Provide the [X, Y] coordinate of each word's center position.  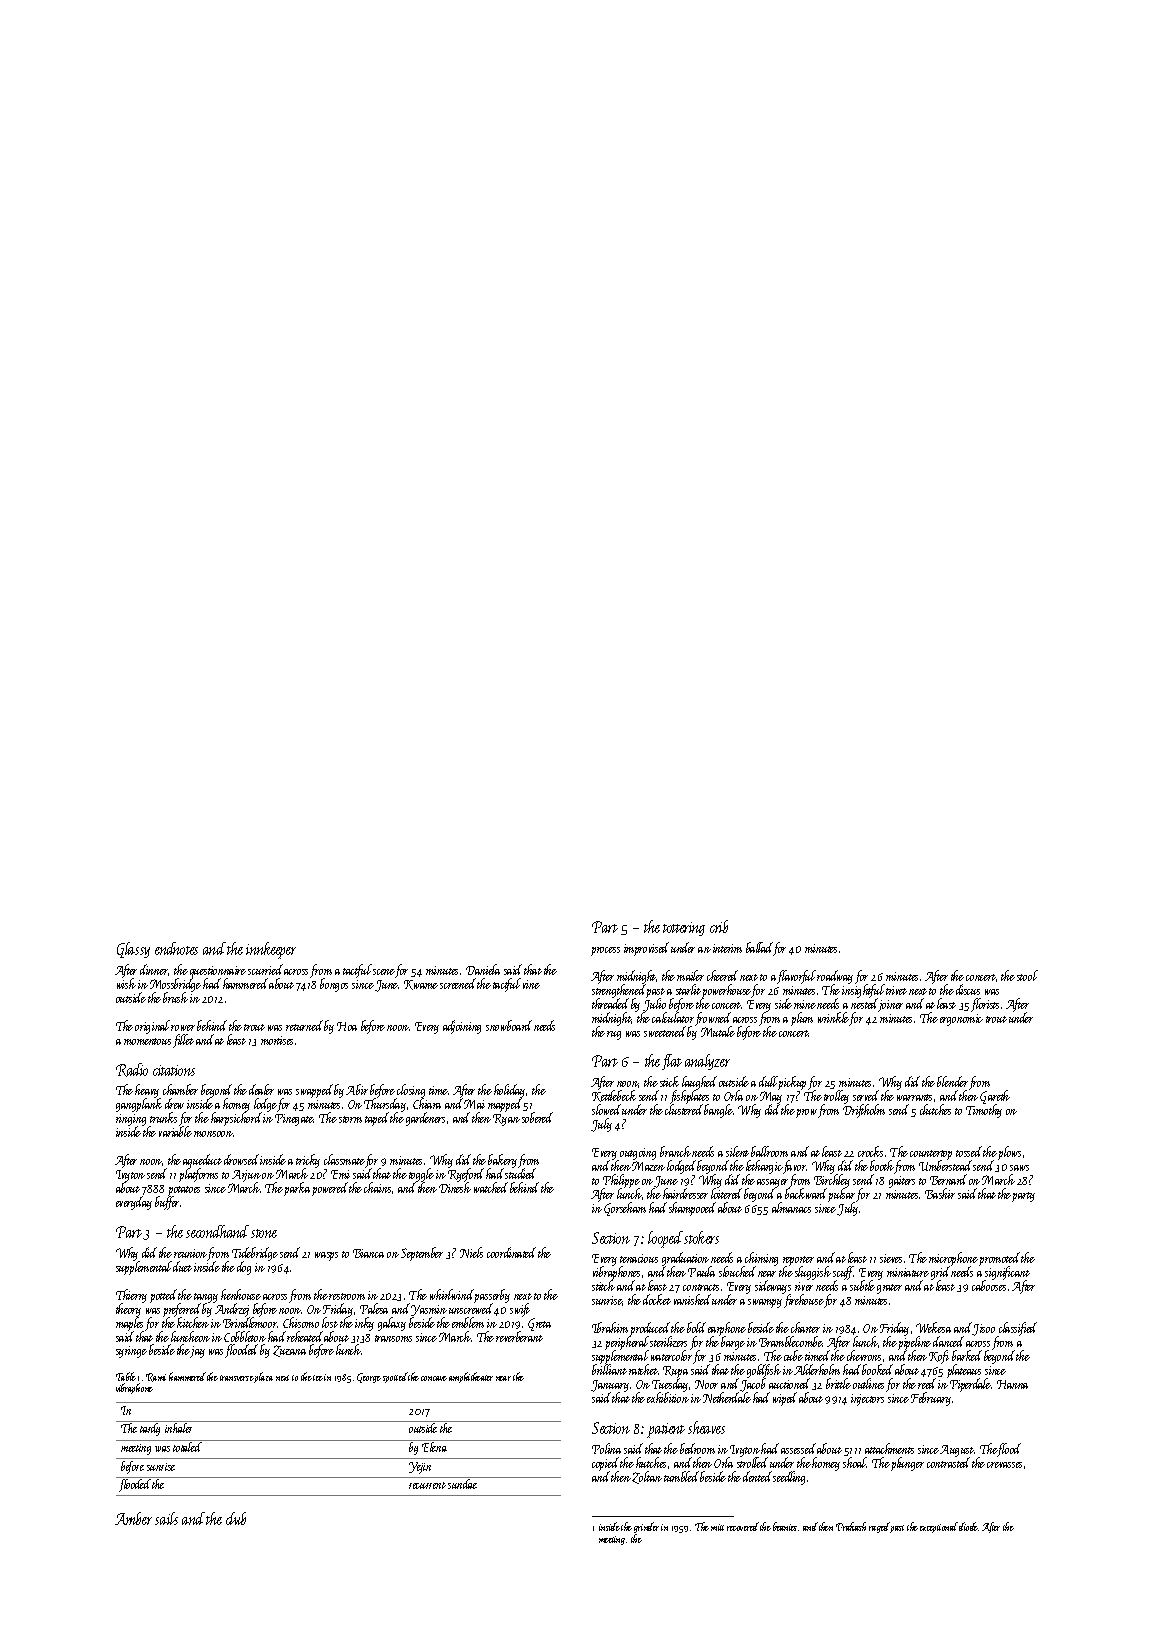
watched [490, 1188]
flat [672, 1062]
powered [330, 1189]
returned [304, 1025]
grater [889, 1289]
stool [1027, 975]
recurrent [427, 1485]
